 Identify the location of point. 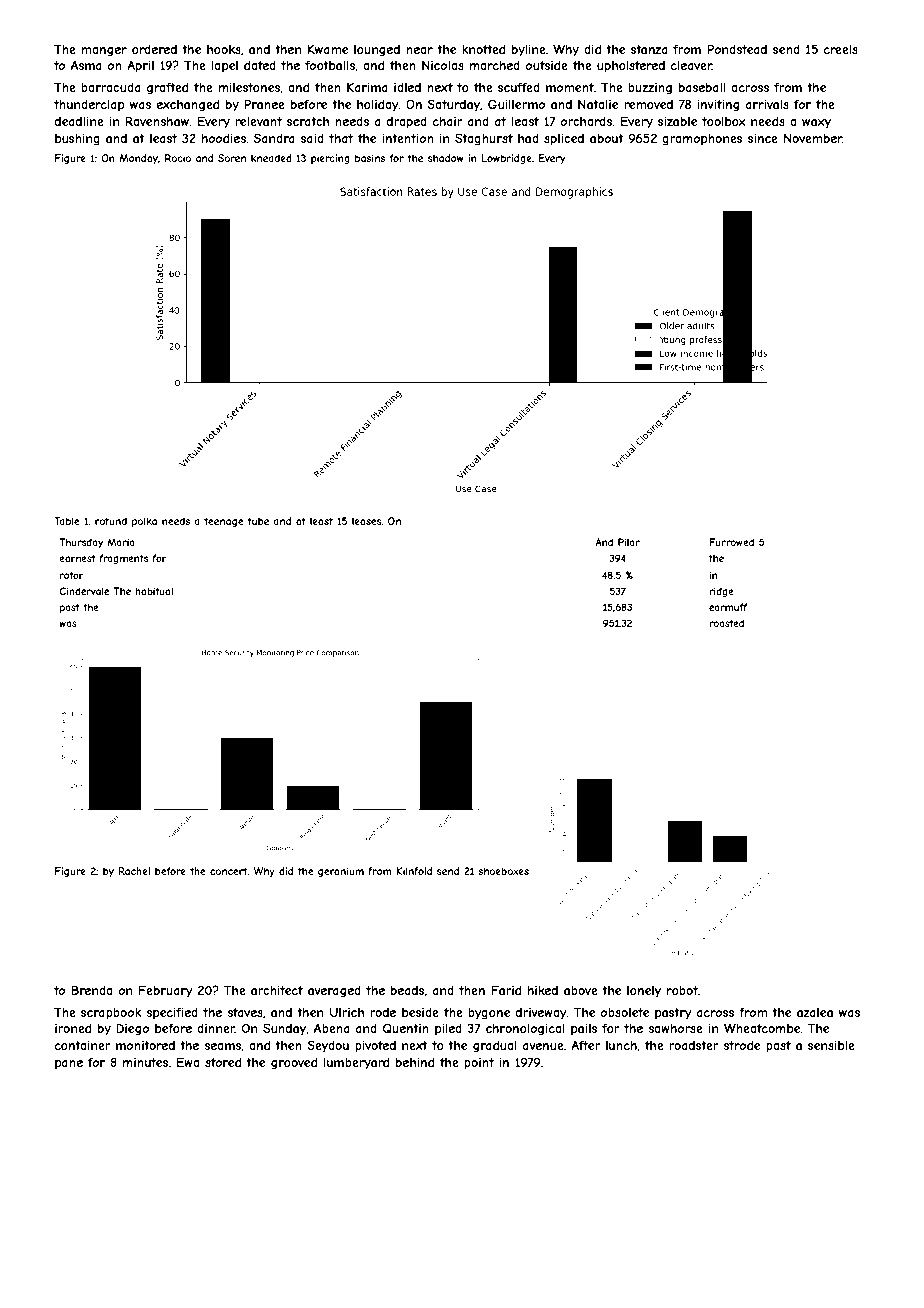
(479, 1064).
